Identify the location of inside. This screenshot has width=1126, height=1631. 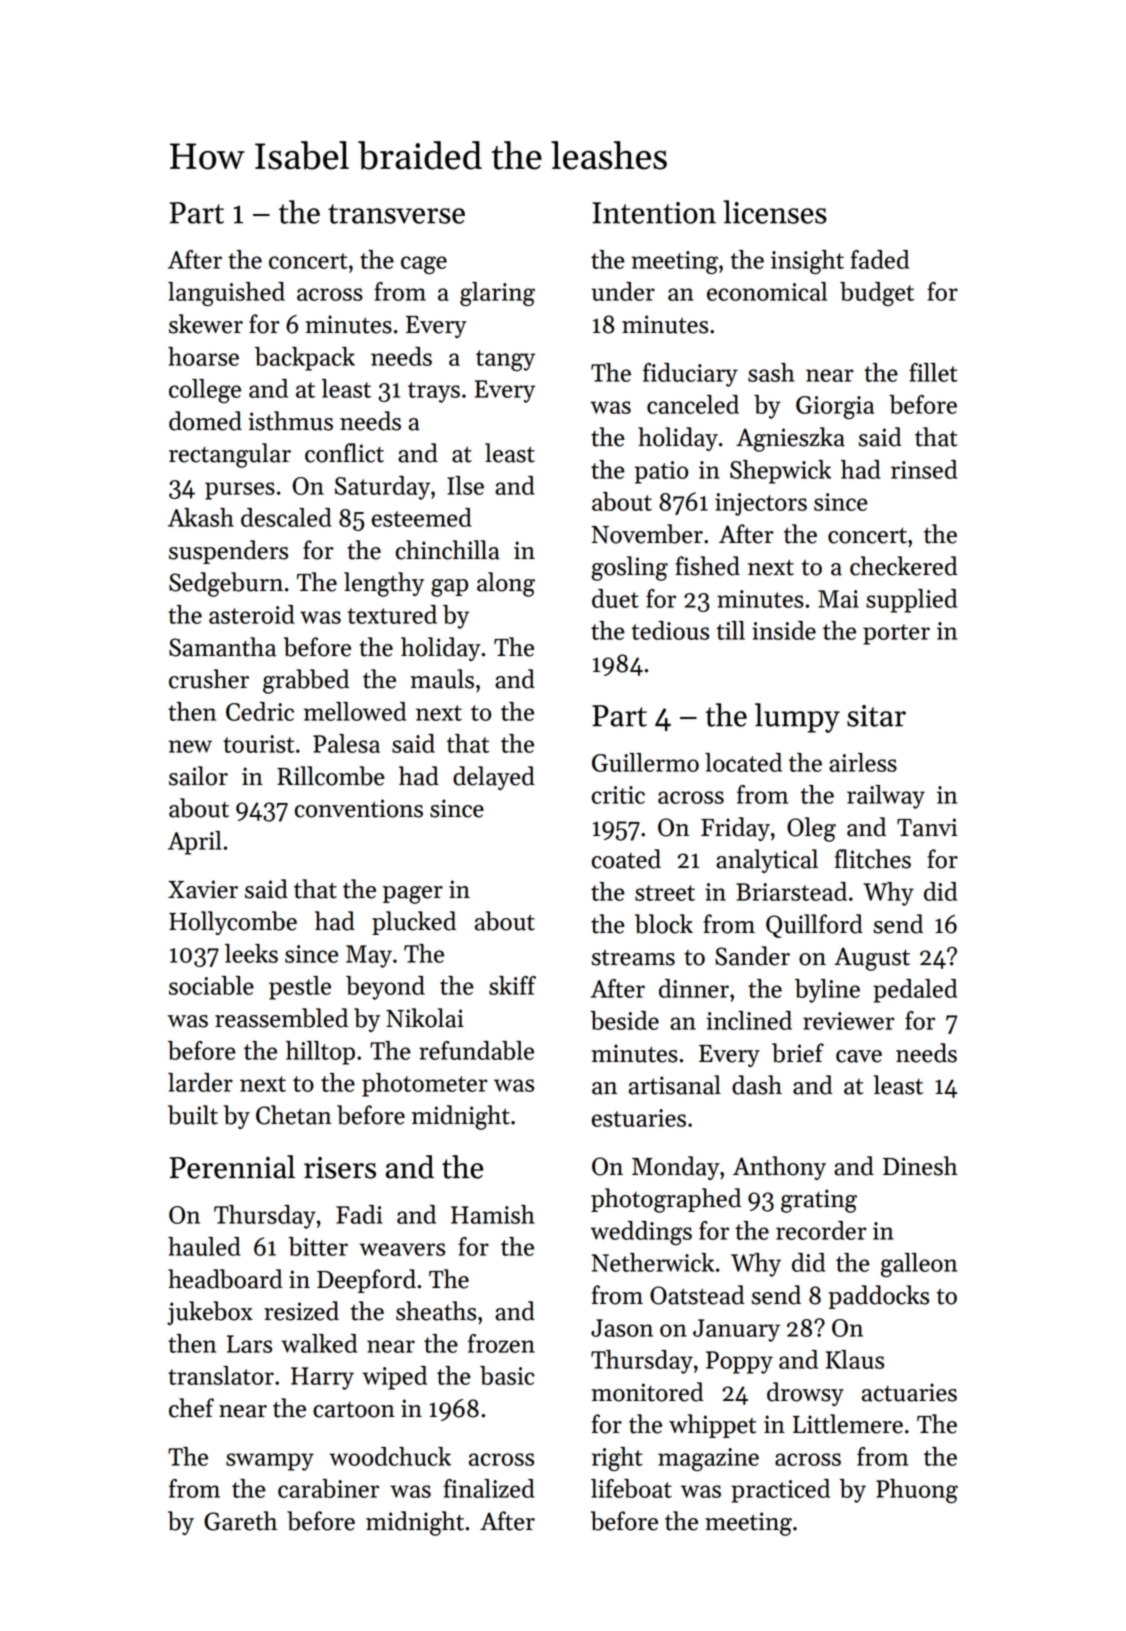
(784, 630).
